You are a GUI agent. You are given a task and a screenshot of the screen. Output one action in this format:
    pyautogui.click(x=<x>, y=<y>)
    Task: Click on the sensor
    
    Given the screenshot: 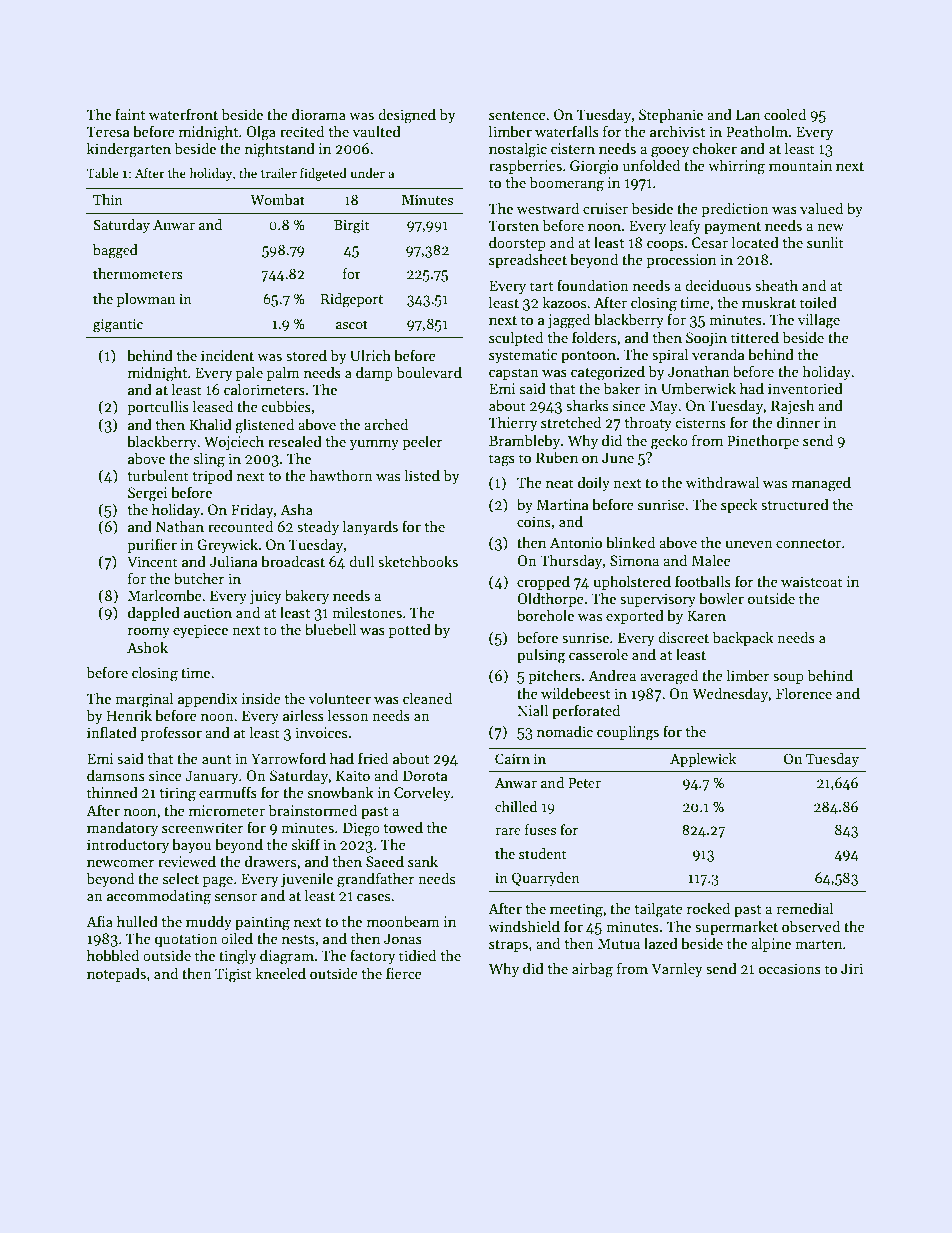 What is the action you would take?
    pyautogui.click(x=236, y=897)
